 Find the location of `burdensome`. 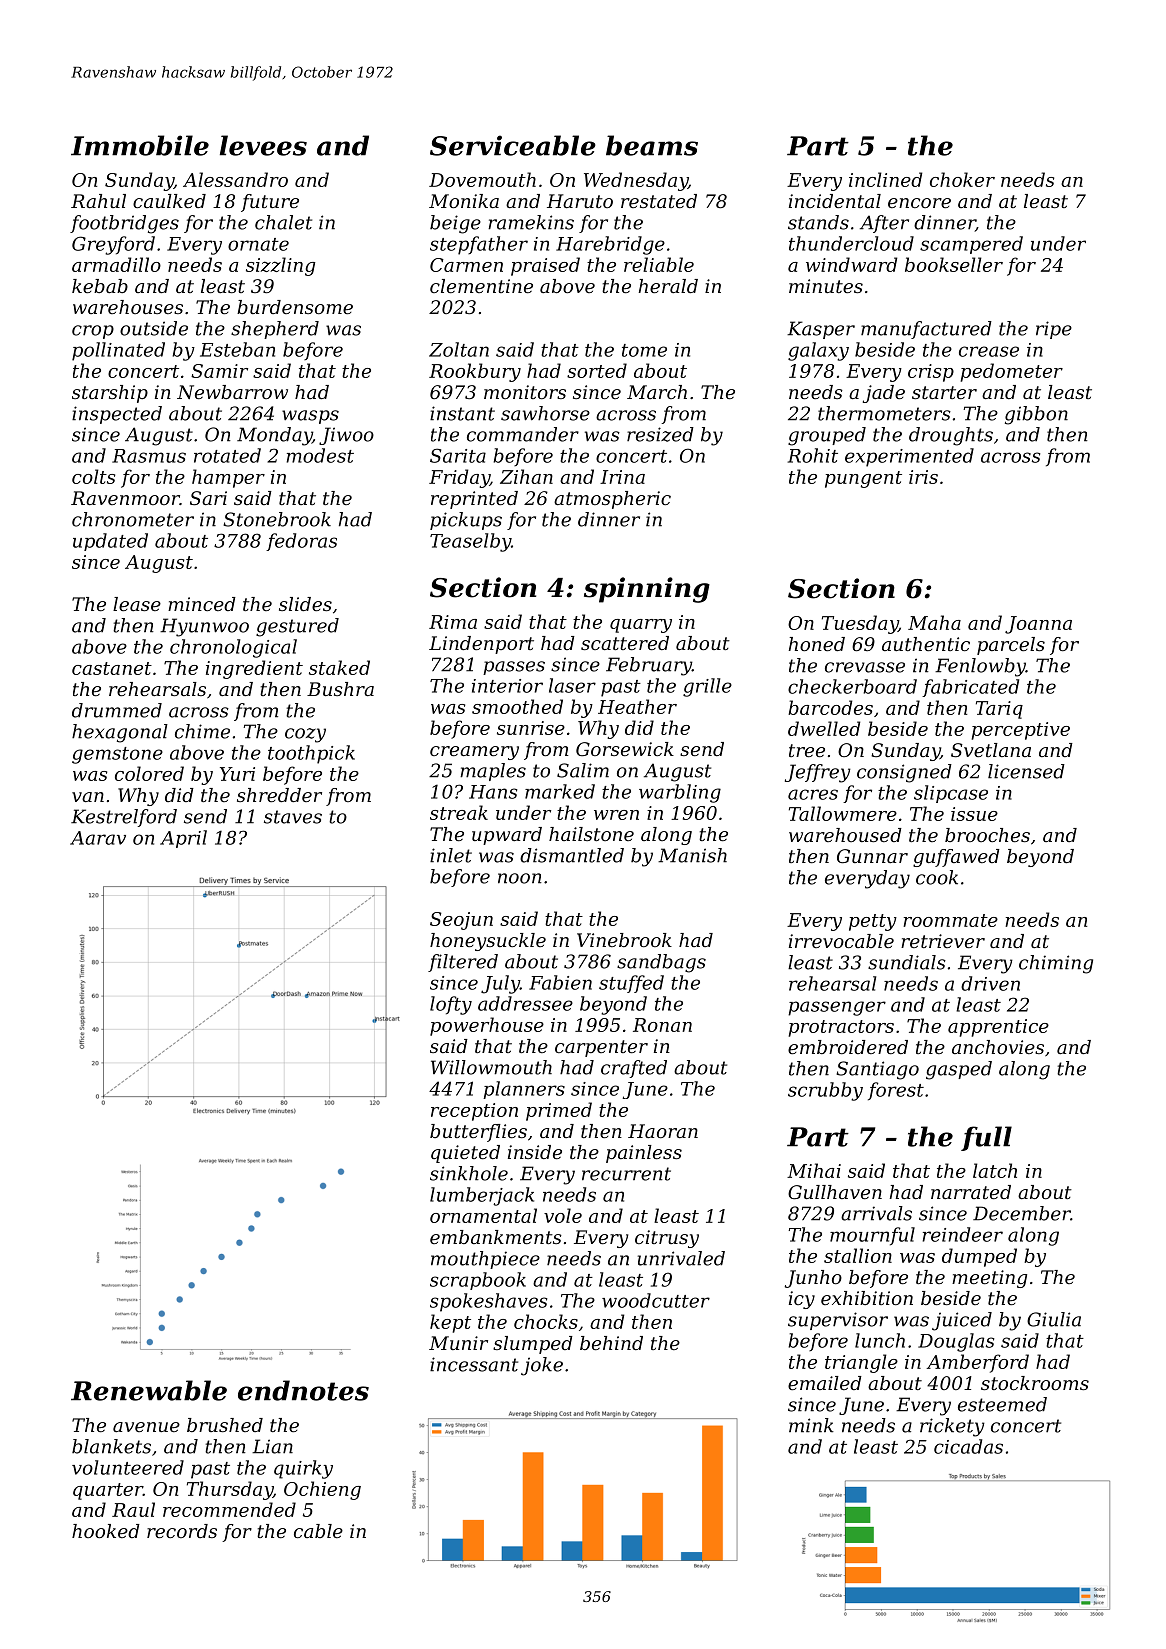

burdensome is located at coordinates (295, 307).
